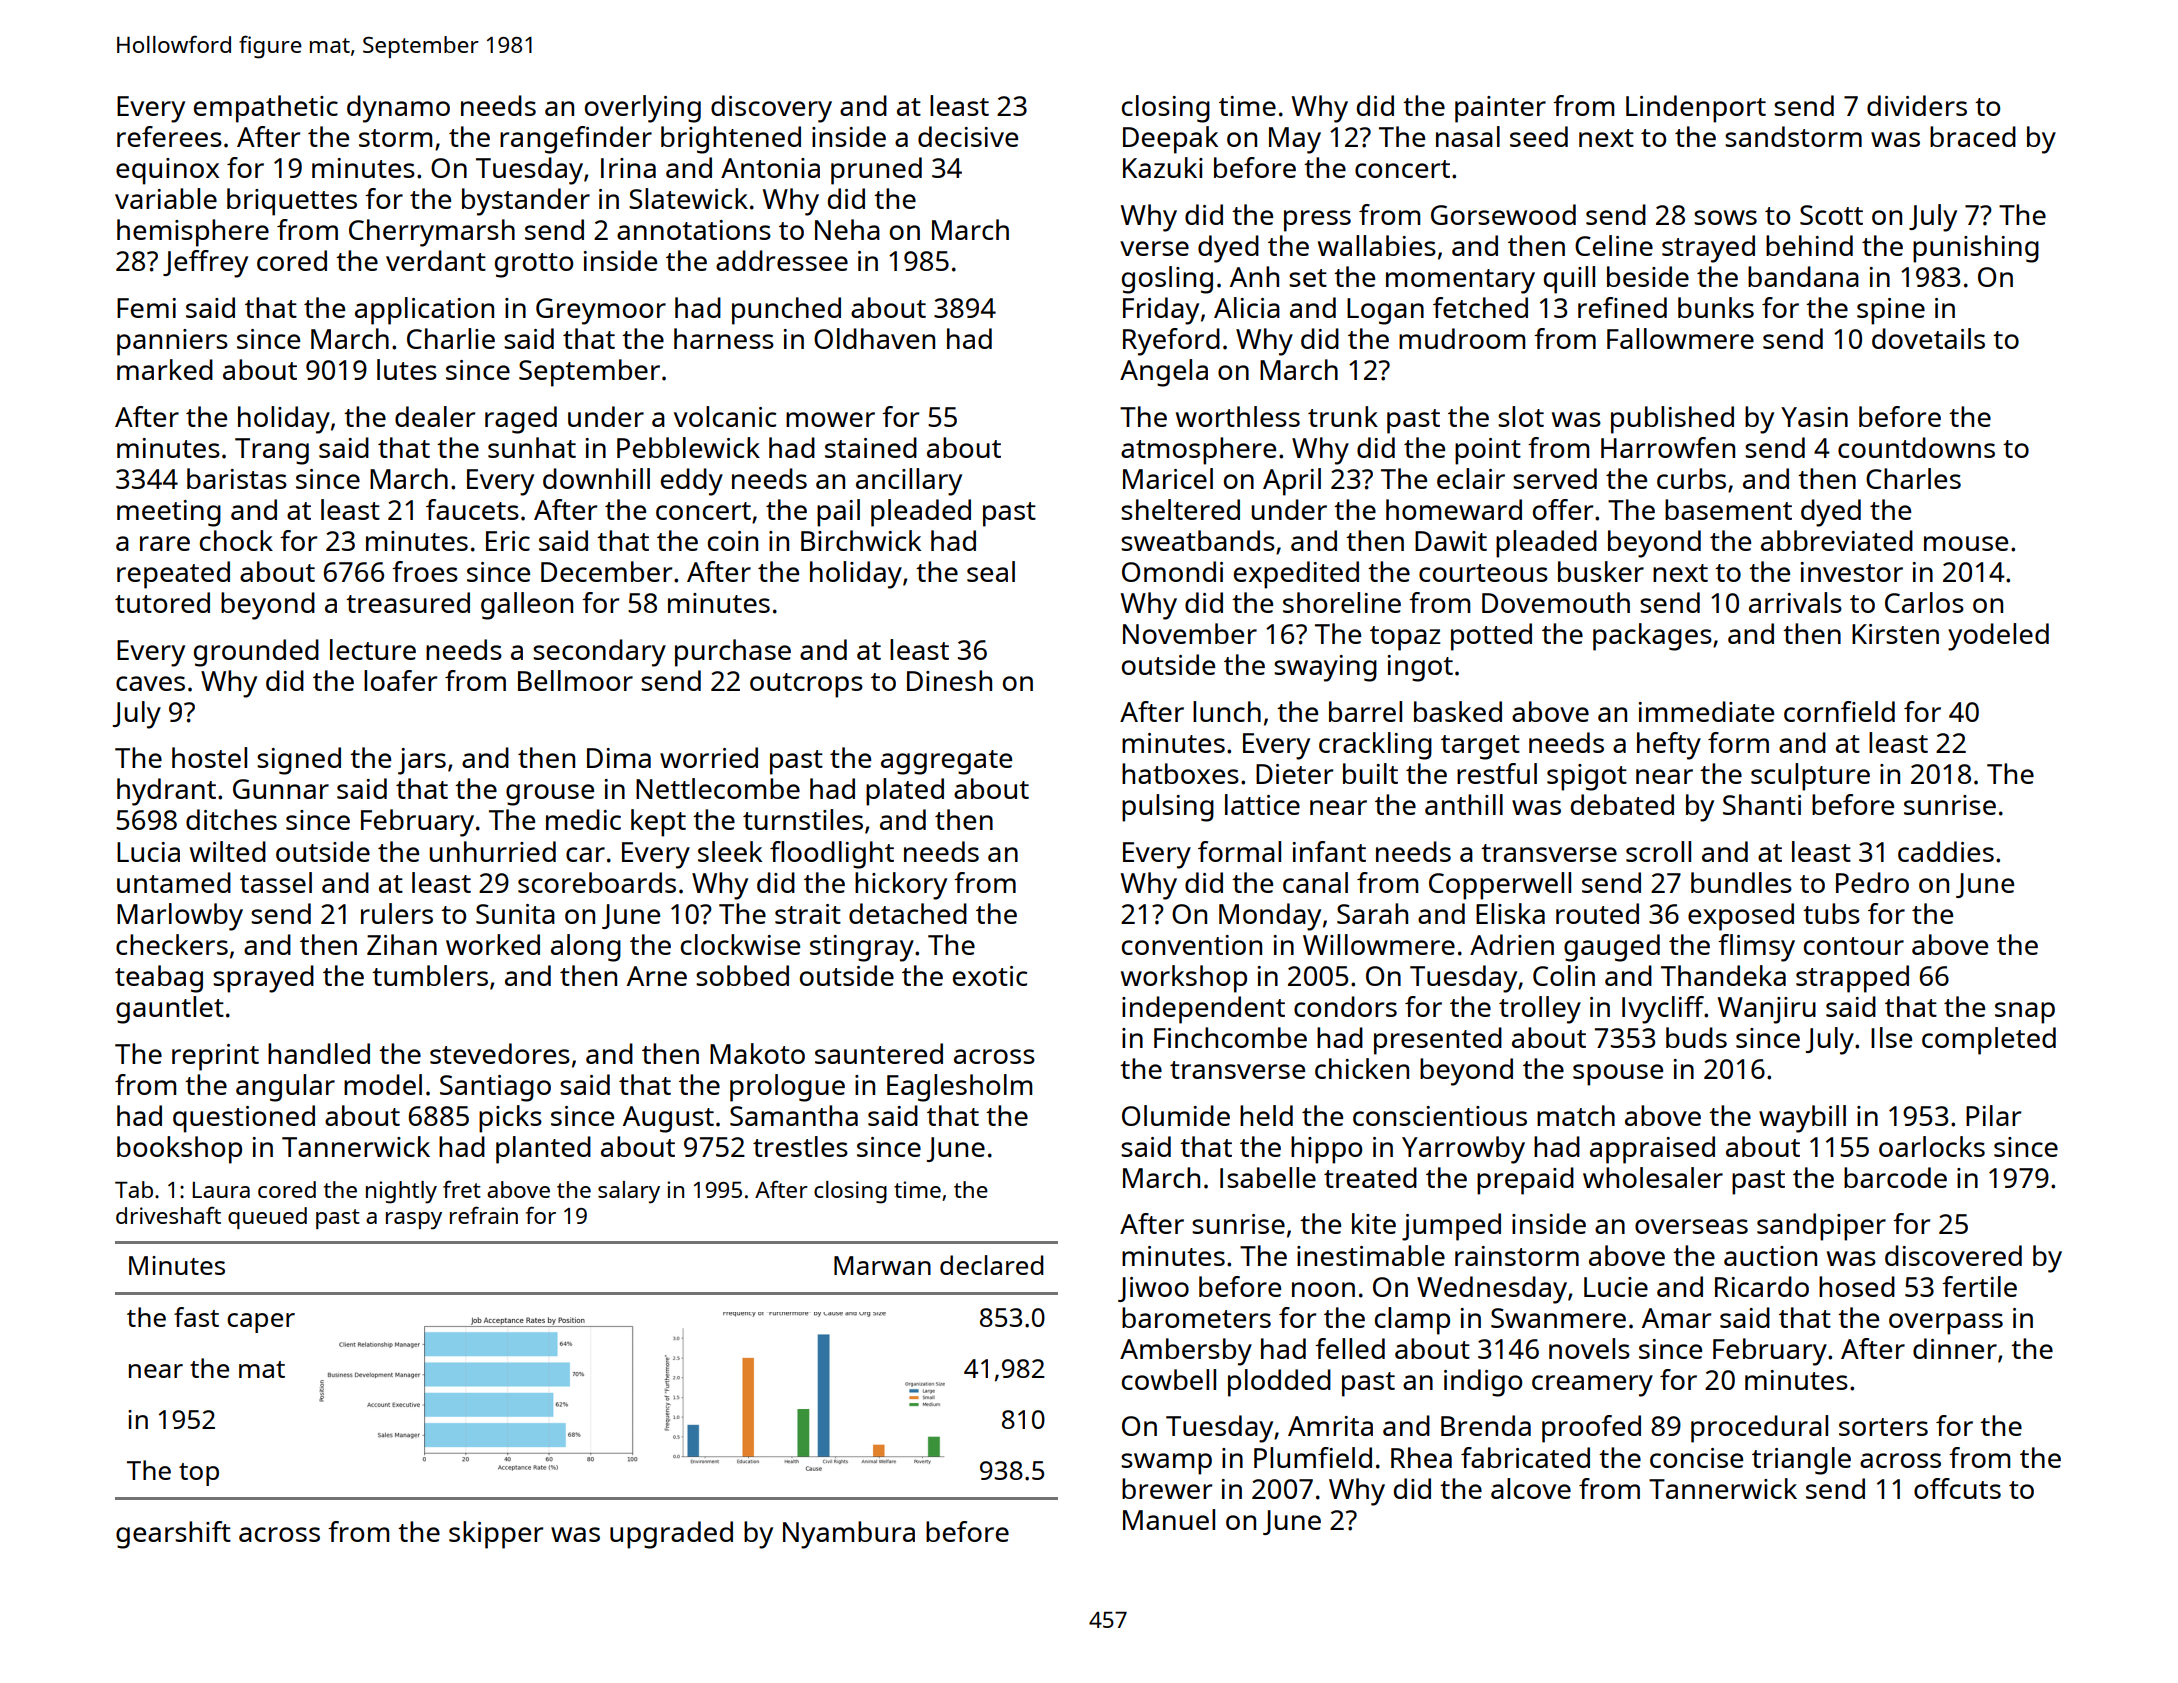  What do you see at coordinates (1891, 311) in the image?
I see `spine` at bounding box center [1891, 311].
